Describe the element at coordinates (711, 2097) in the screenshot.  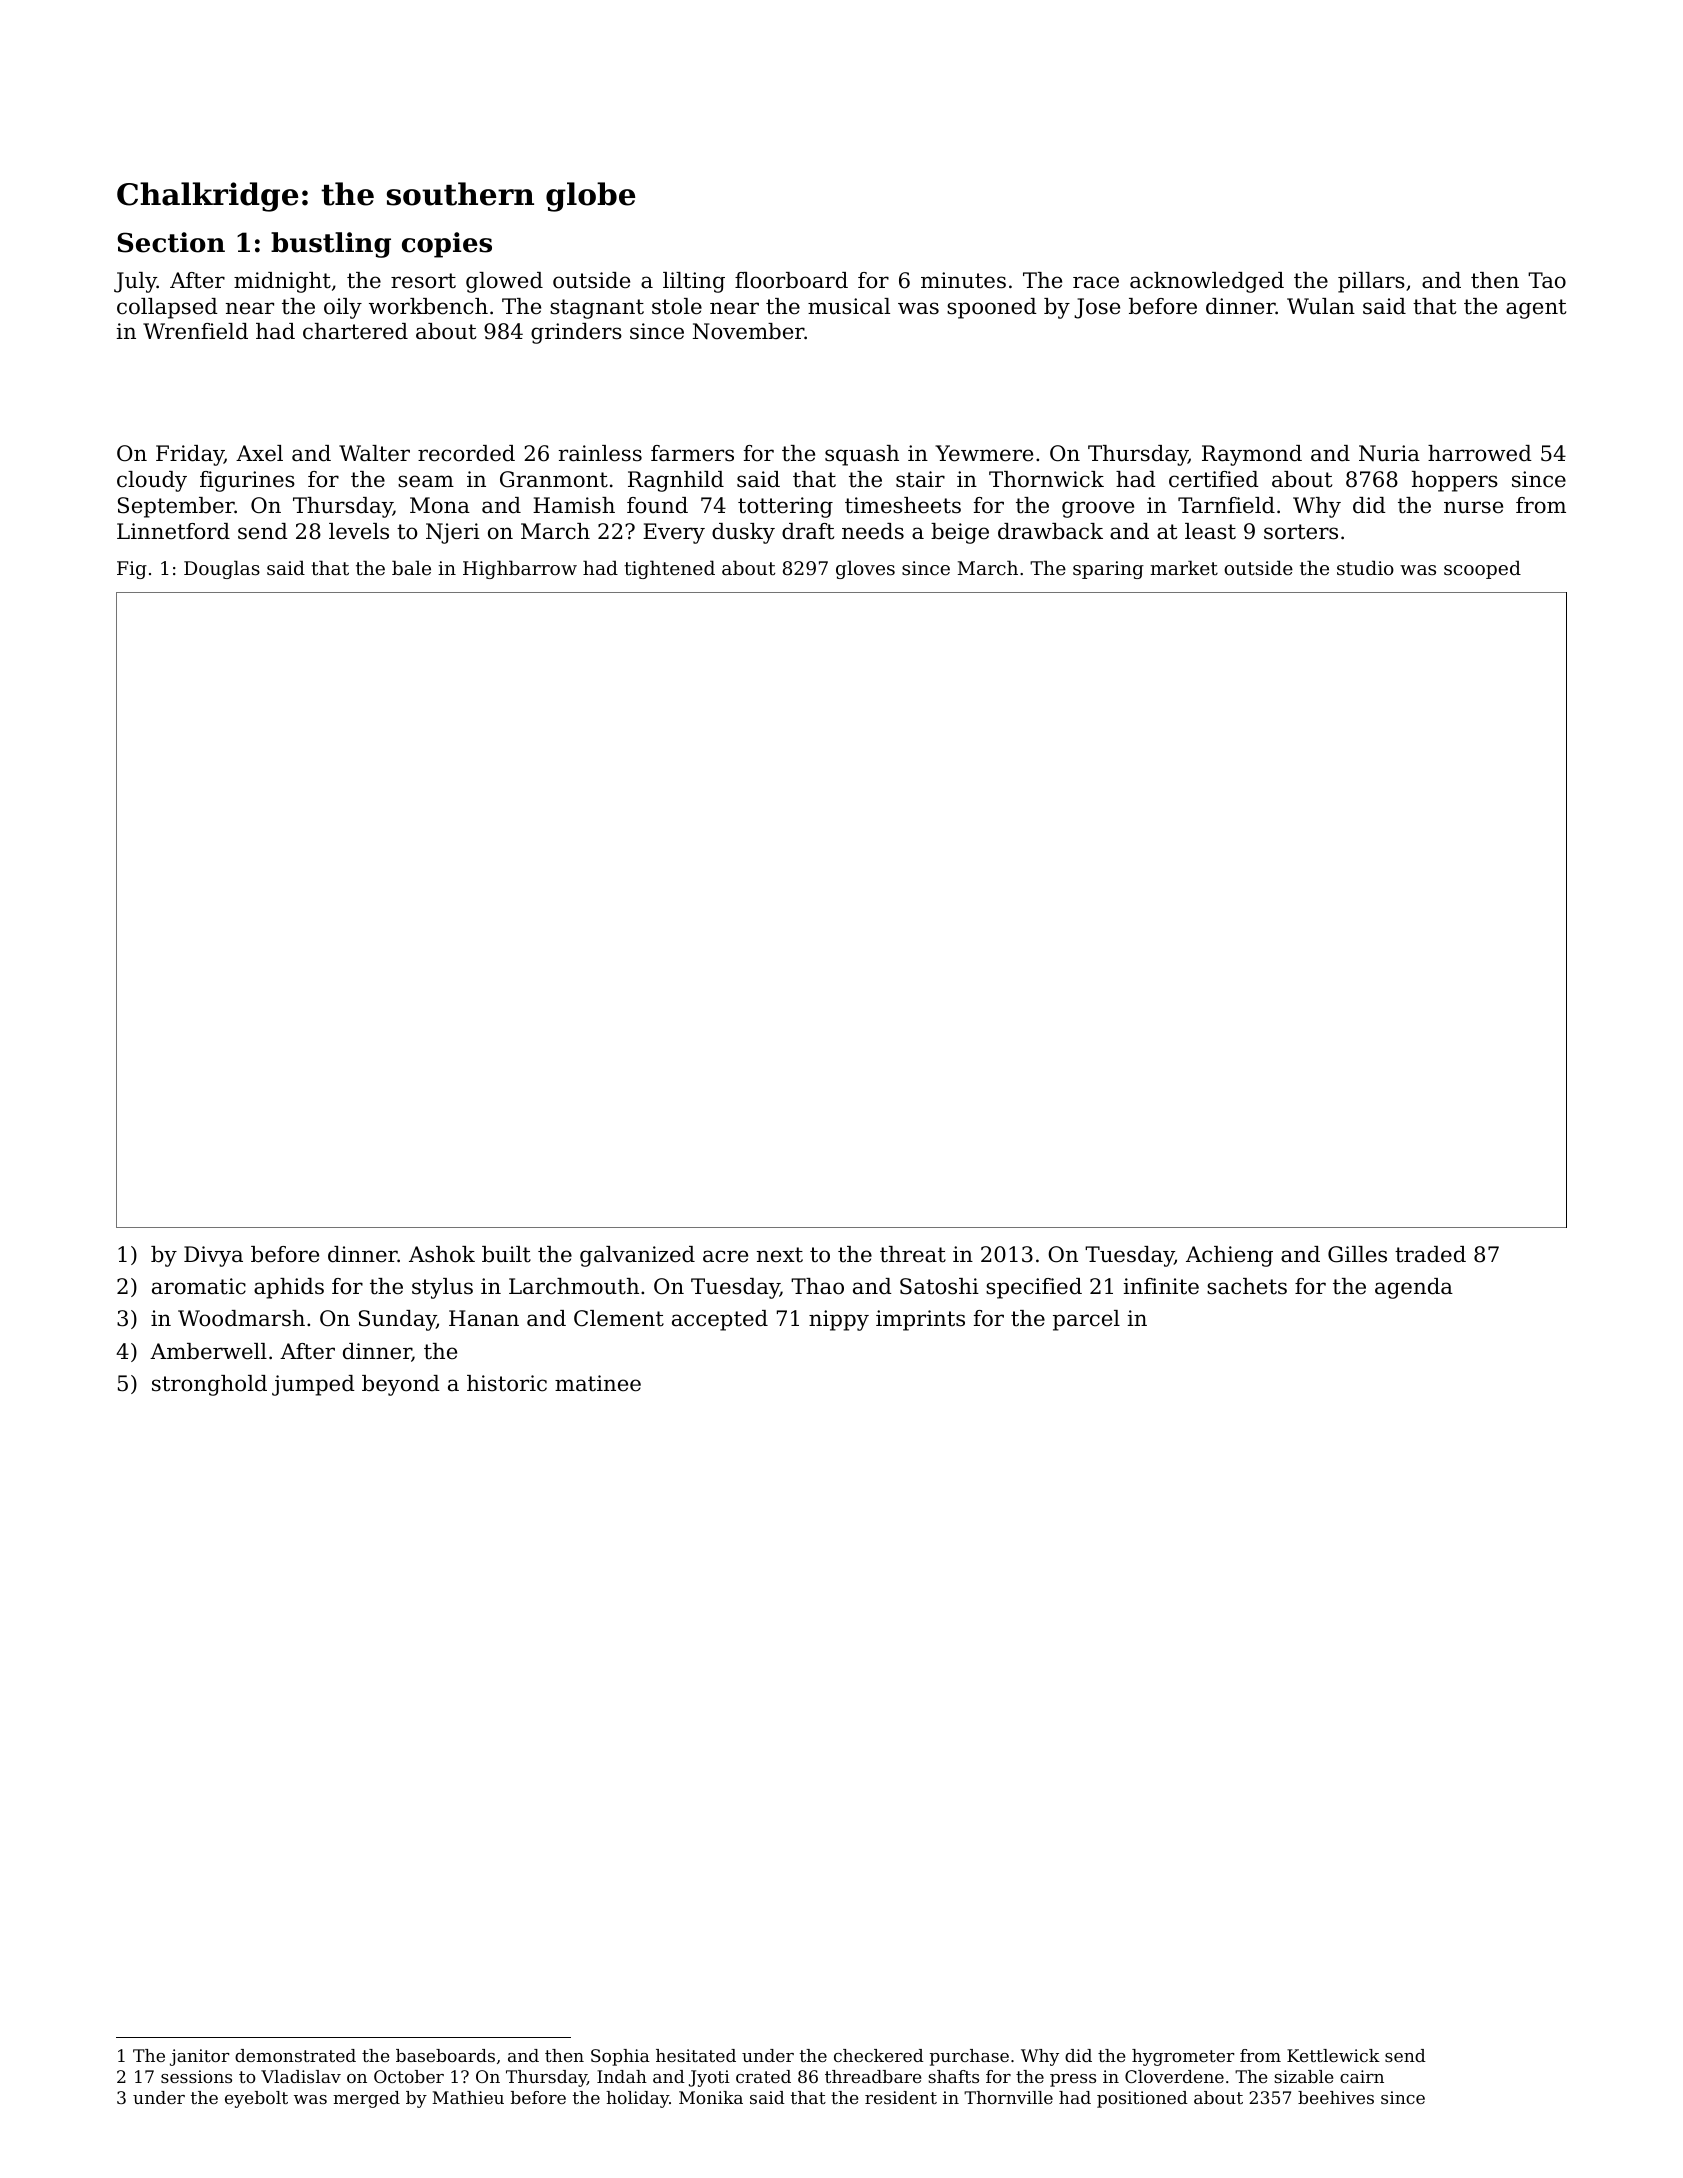
I see `Monika` at that location.
